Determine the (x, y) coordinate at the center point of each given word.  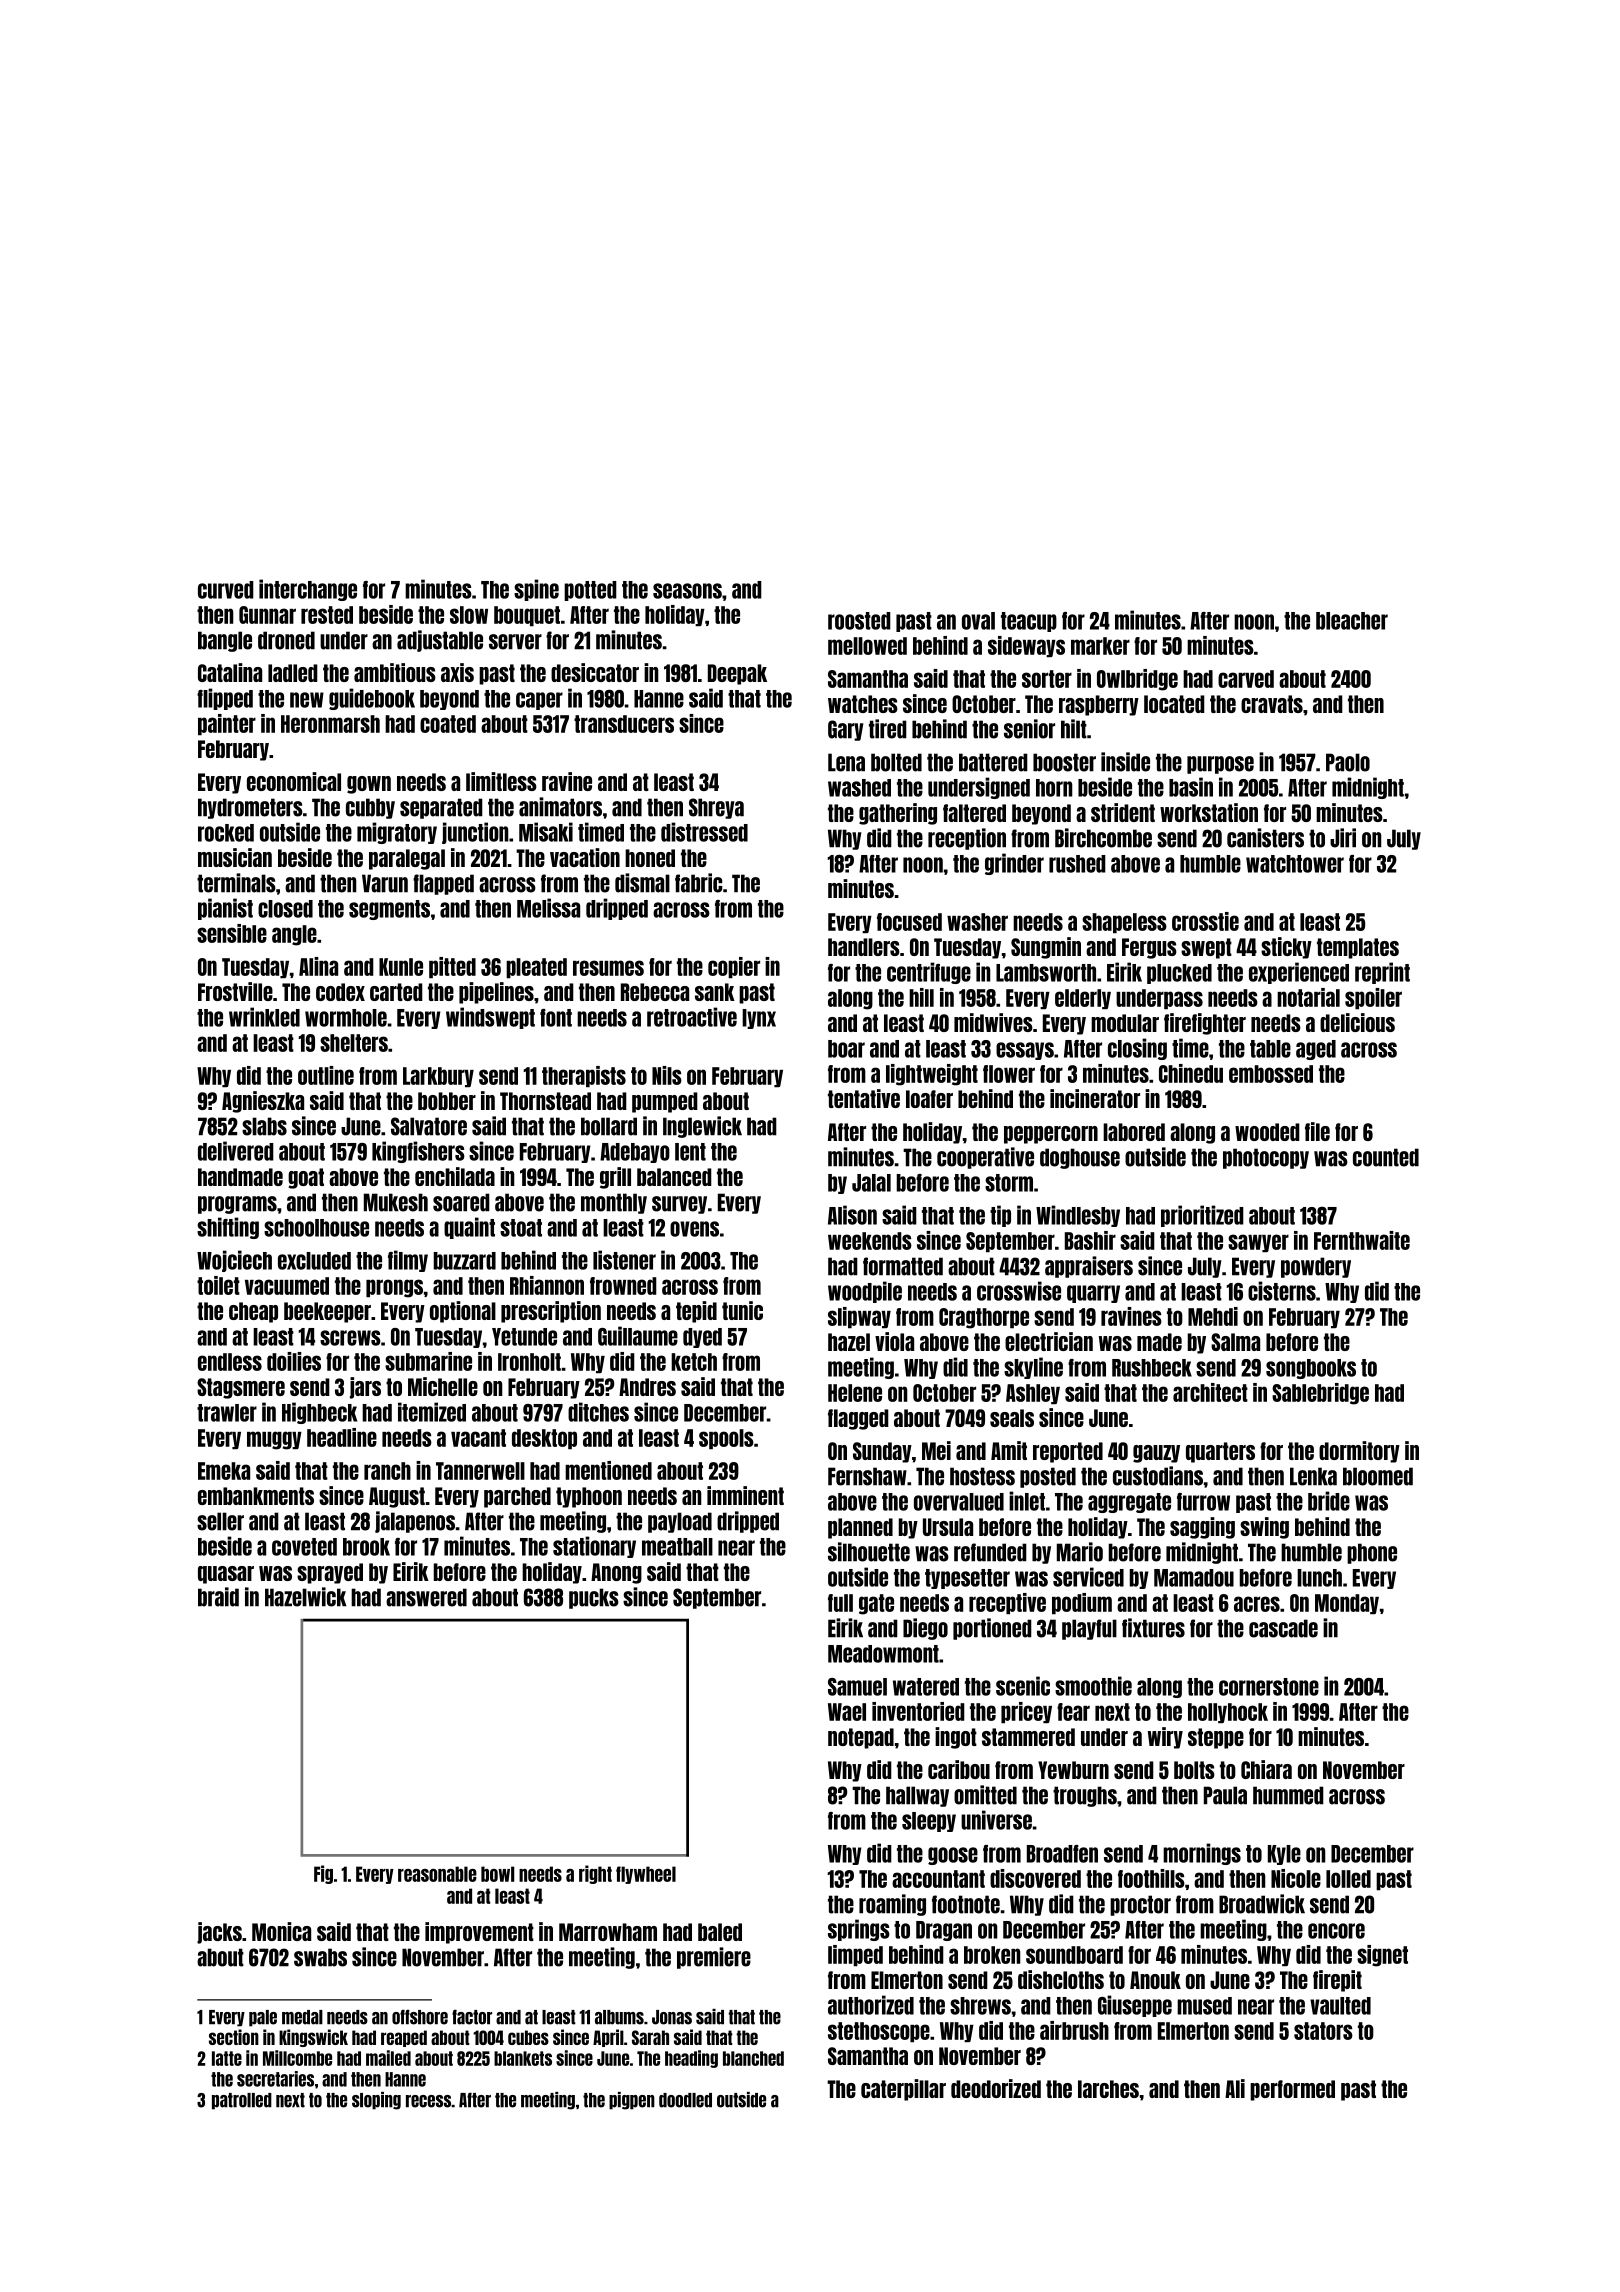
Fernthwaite (1362, 1240)
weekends (870, 1241)
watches (863, 704)
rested (327, 615)
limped (855, 1955)
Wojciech (234, 1261)
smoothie (1093, 1686)
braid (218, 1597)
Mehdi (1213, 1316)
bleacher (1352, 621)
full (840, 1603)
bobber (447, 1101)
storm (1009, 1183)
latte (227, 2058)
